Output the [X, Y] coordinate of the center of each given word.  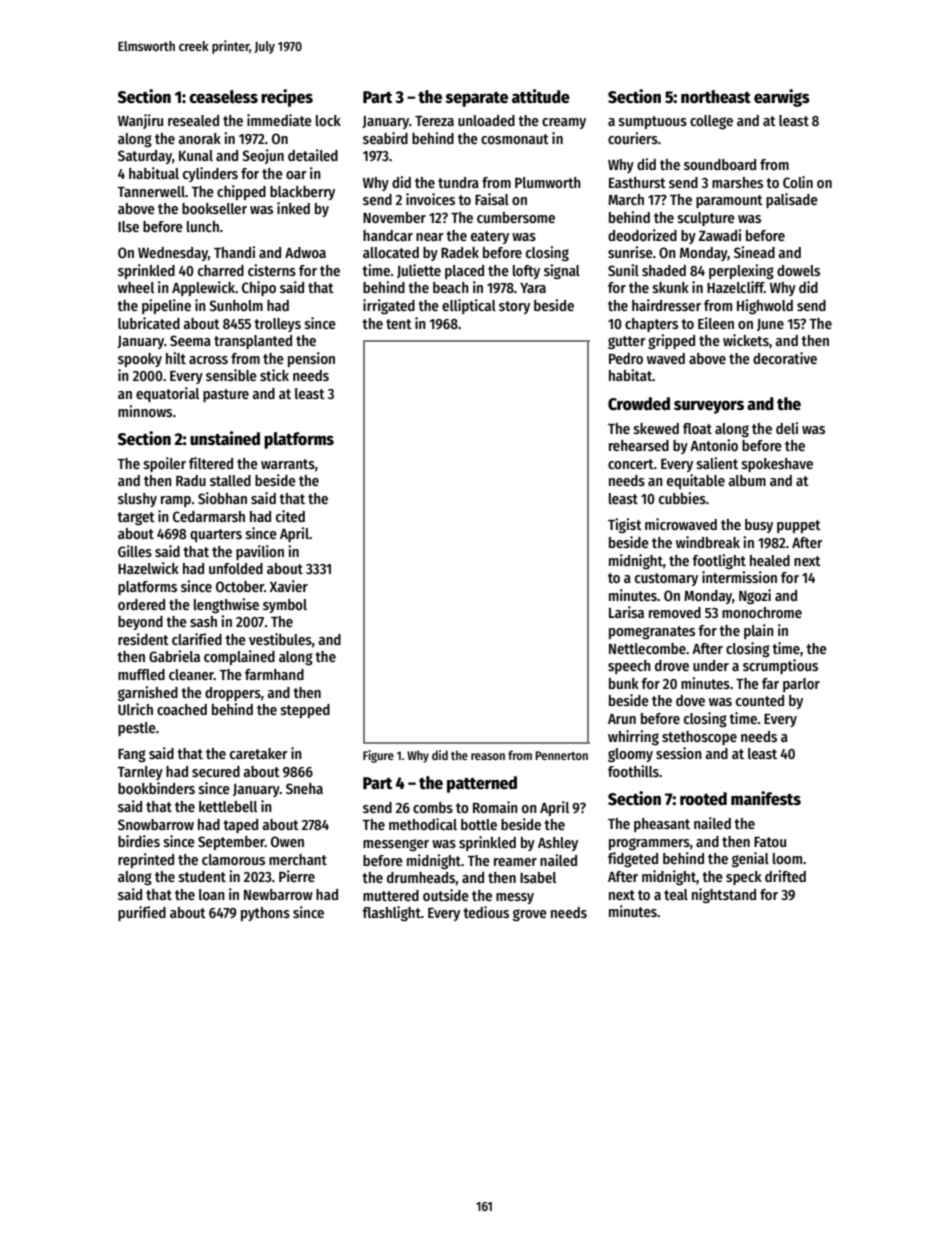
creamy [564, 123]
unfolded [236, 568]
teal [676, 894]
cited [290, 516]
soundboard [720, 164]
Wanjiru [140, 121]
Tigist [625, 525]
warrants [288, 464]
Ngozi [755, 596]
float [697, 428]
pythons [265, 914]
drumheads [421, 877]
